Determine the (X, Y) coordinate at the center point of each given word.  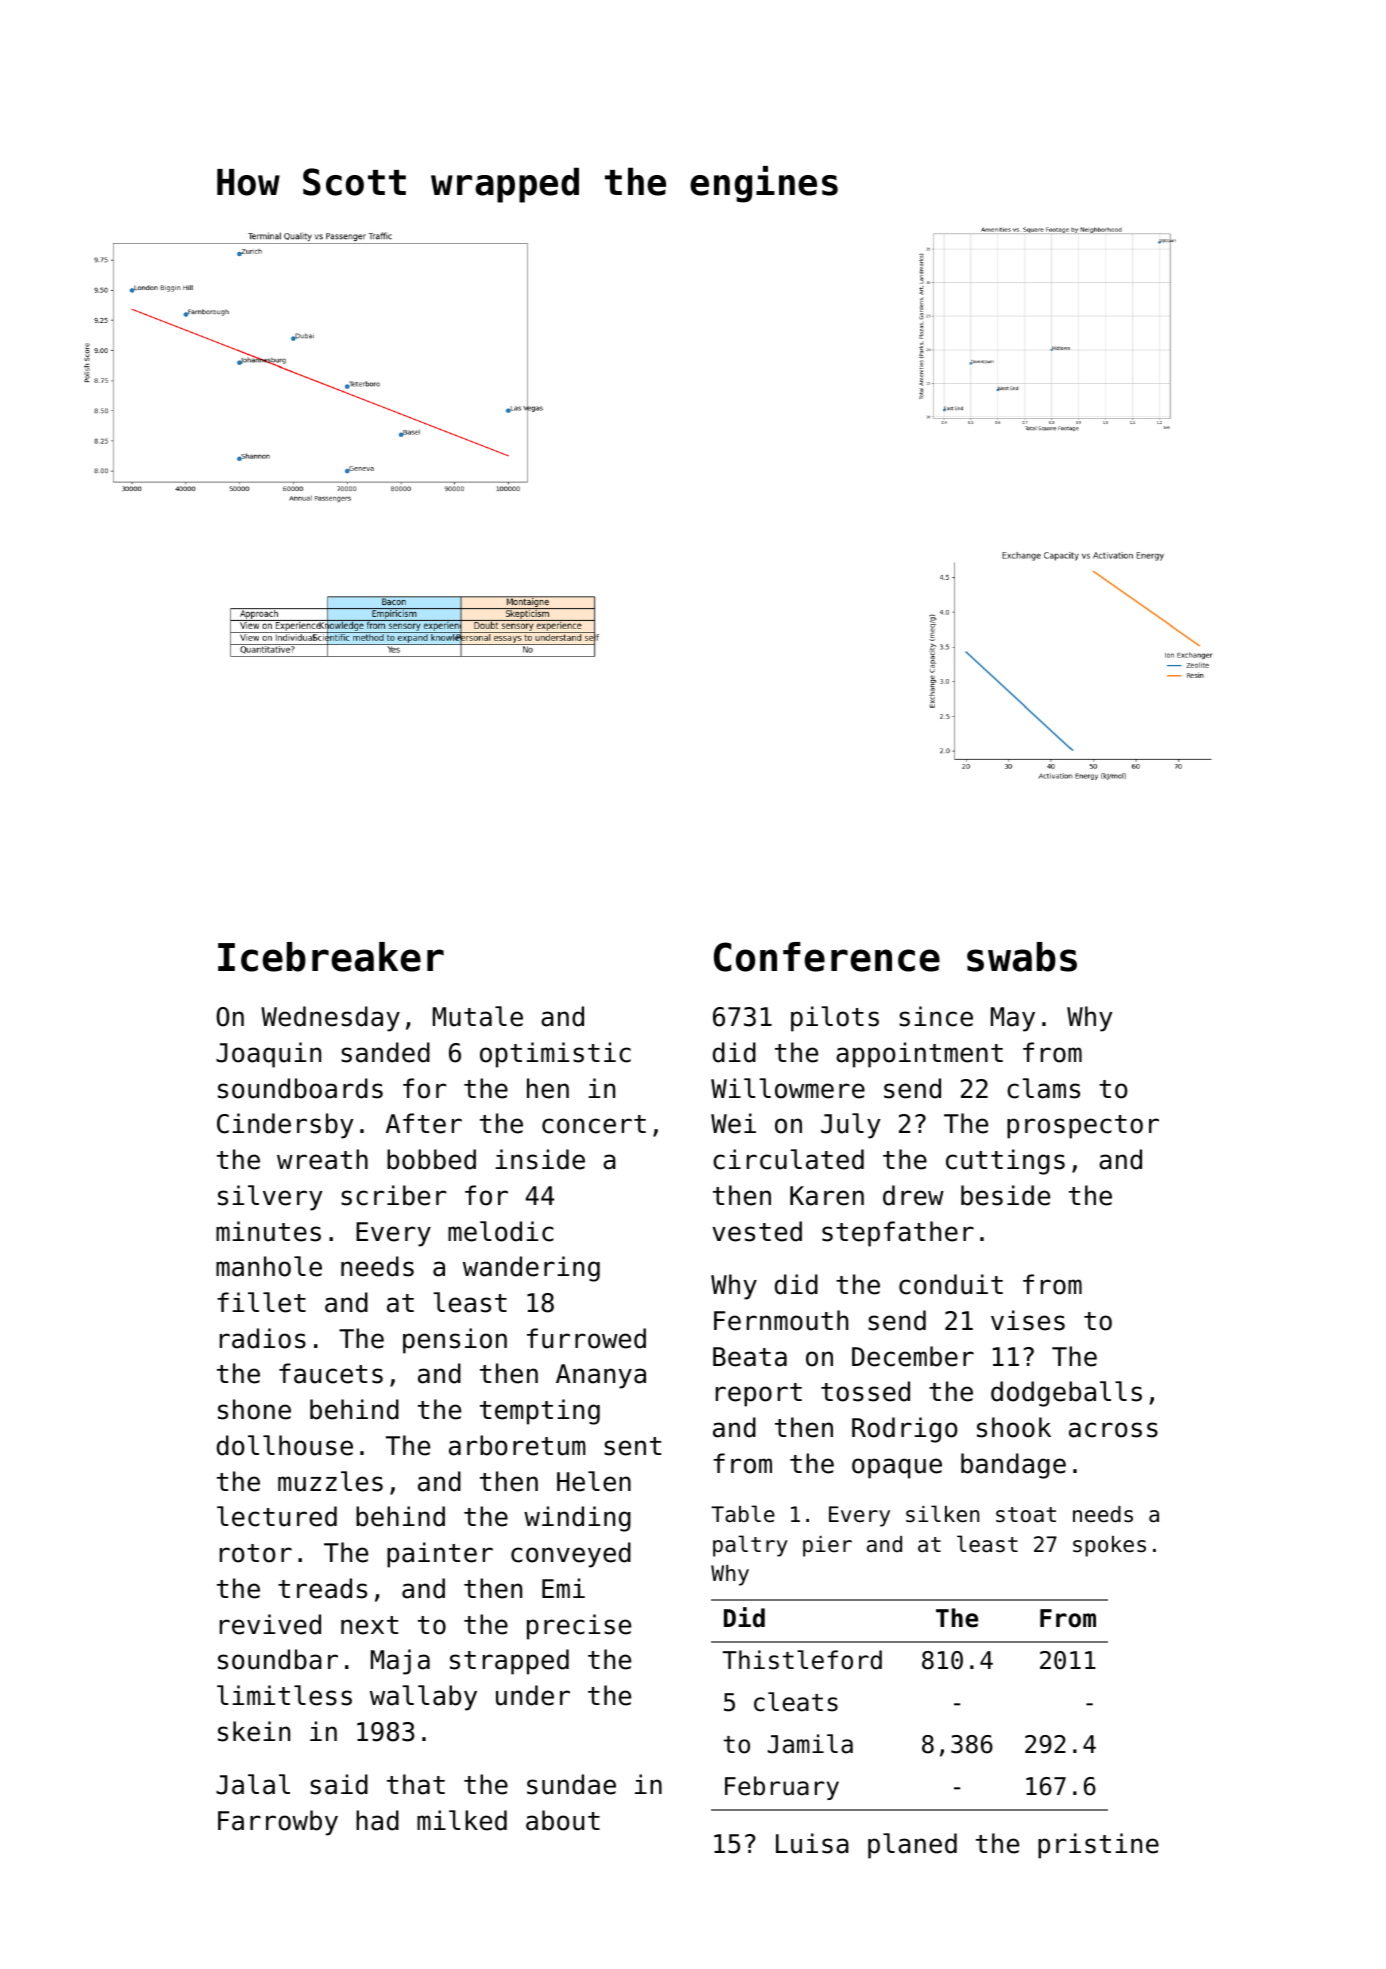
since (936, 1016)
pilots (835, 1019)
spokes (1109, 1546)
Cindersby (285, 1126)
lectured (277, 1516)
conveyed (571, 1555)
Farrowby (278, 1823)
